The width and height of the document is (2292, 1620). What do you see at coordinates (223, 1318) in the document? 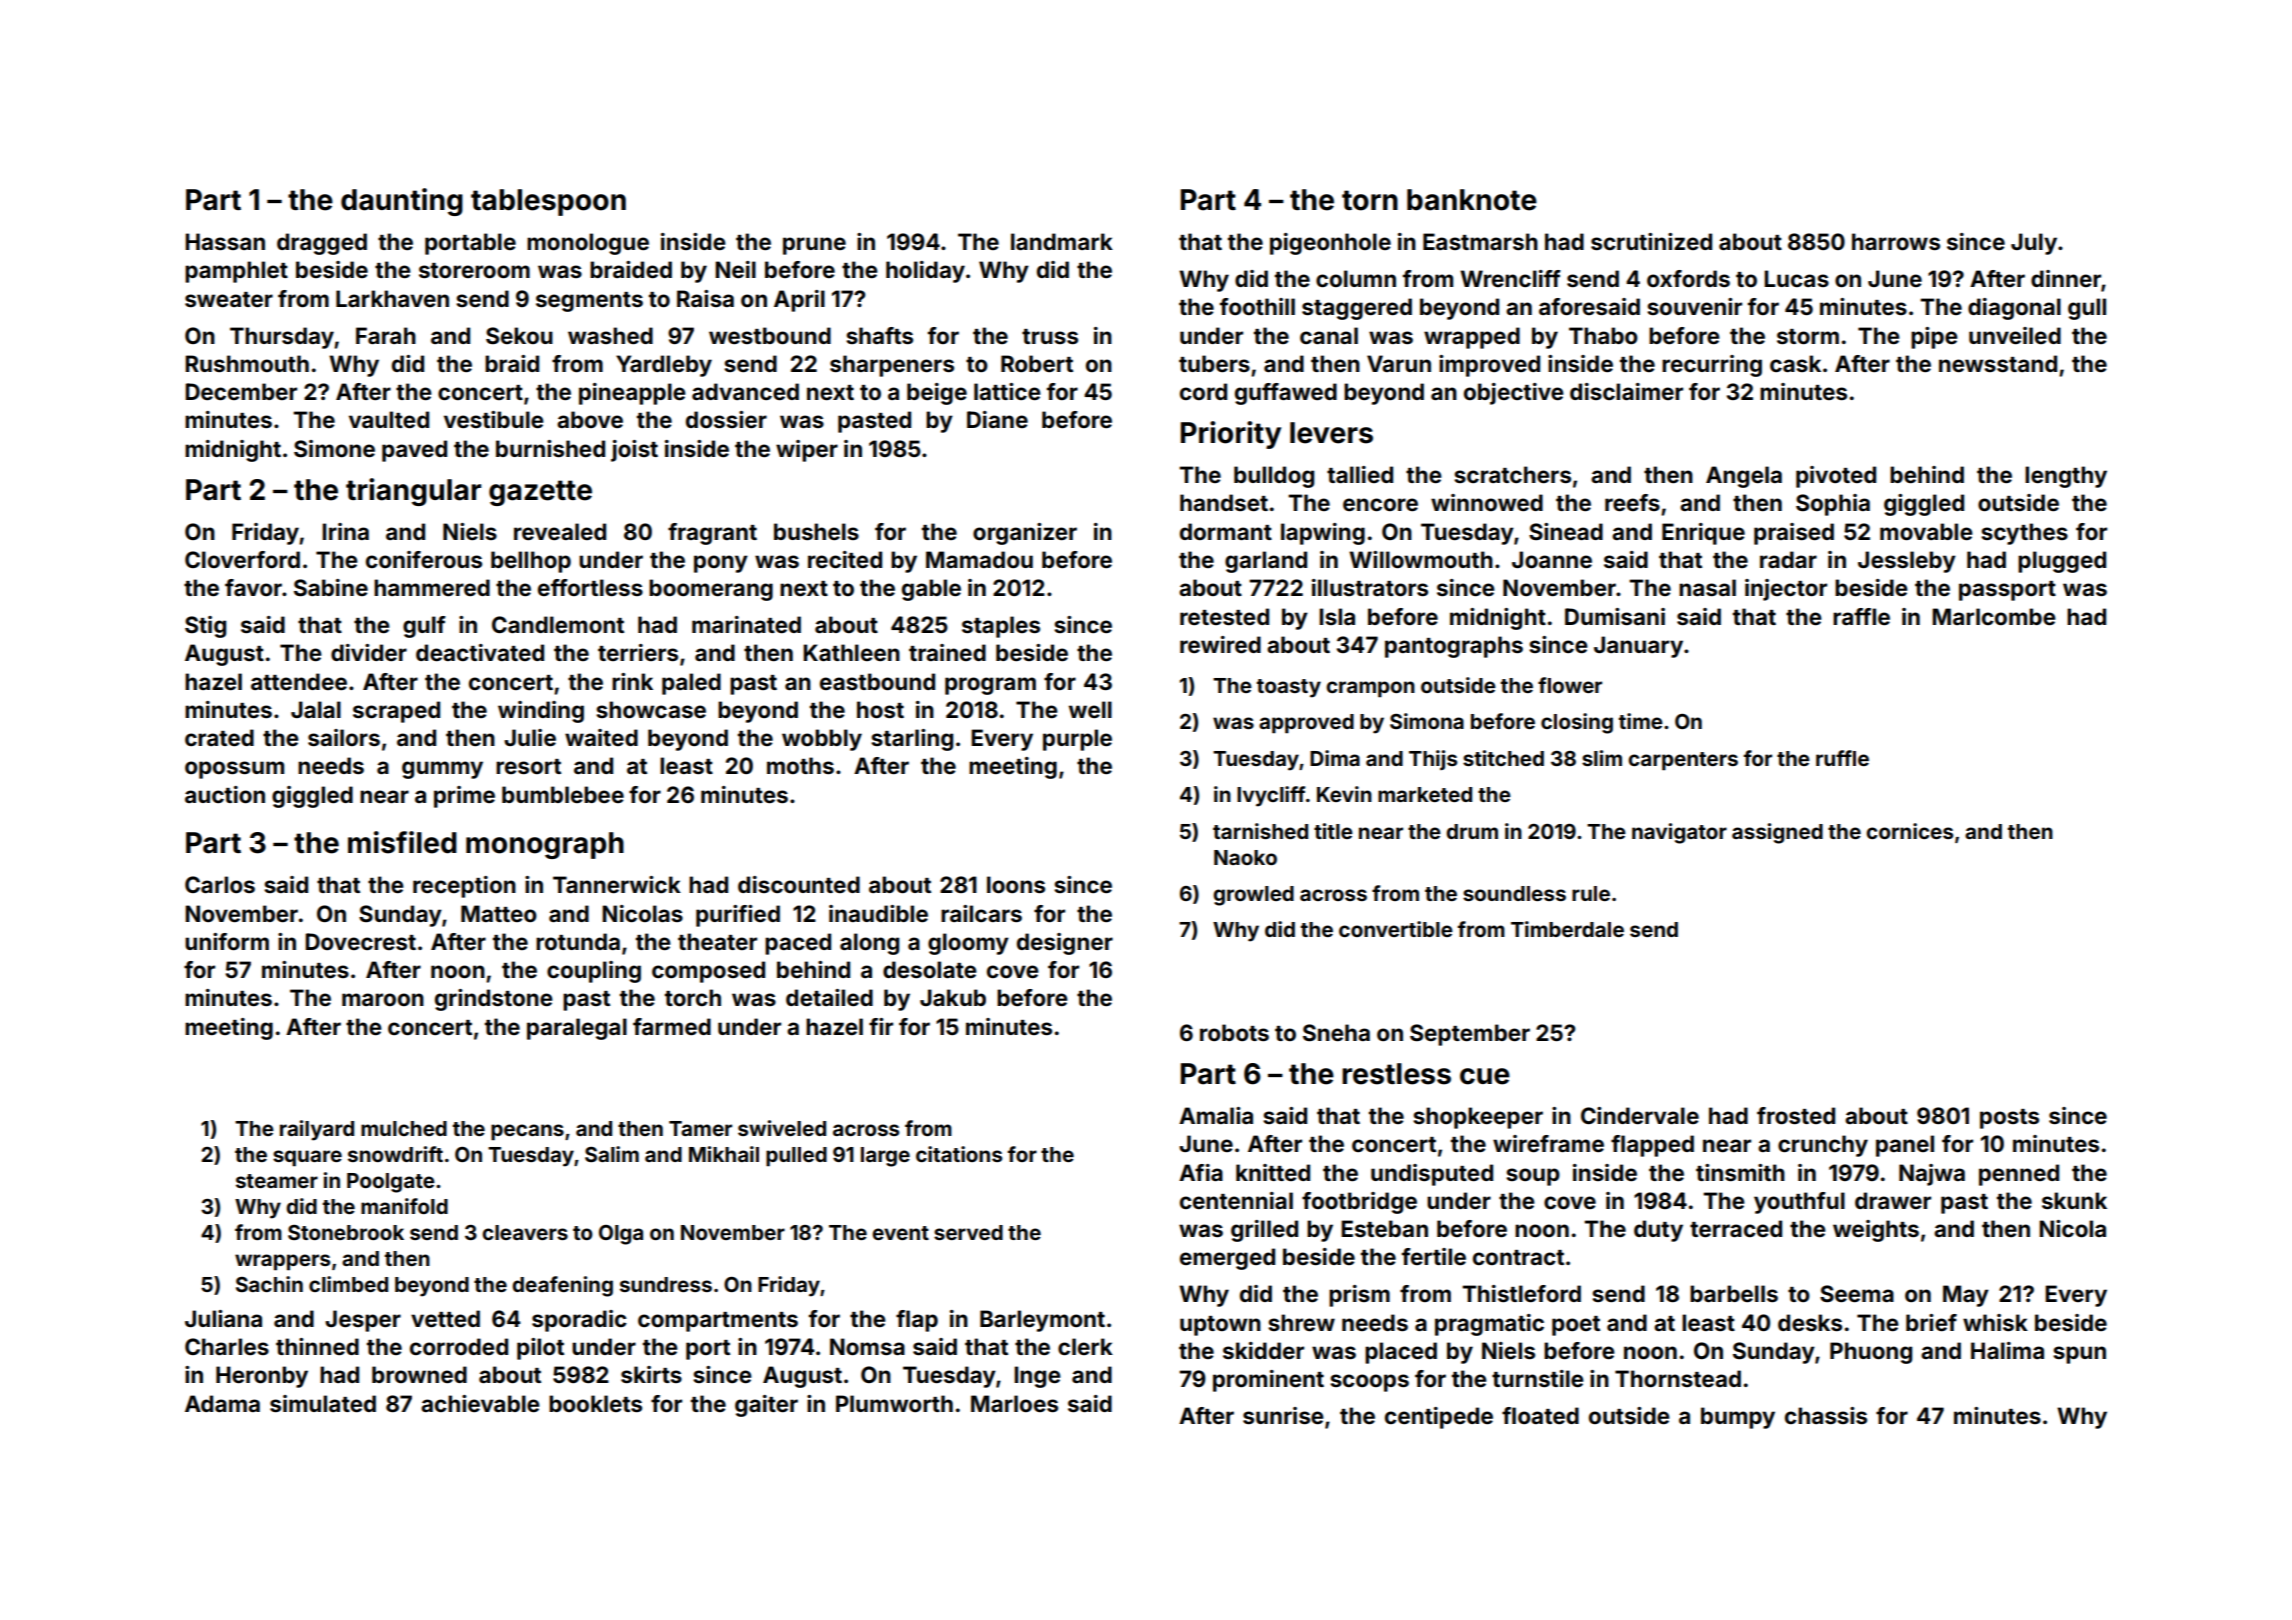
I see `Juliana` at bounding box center [223, 1318].
